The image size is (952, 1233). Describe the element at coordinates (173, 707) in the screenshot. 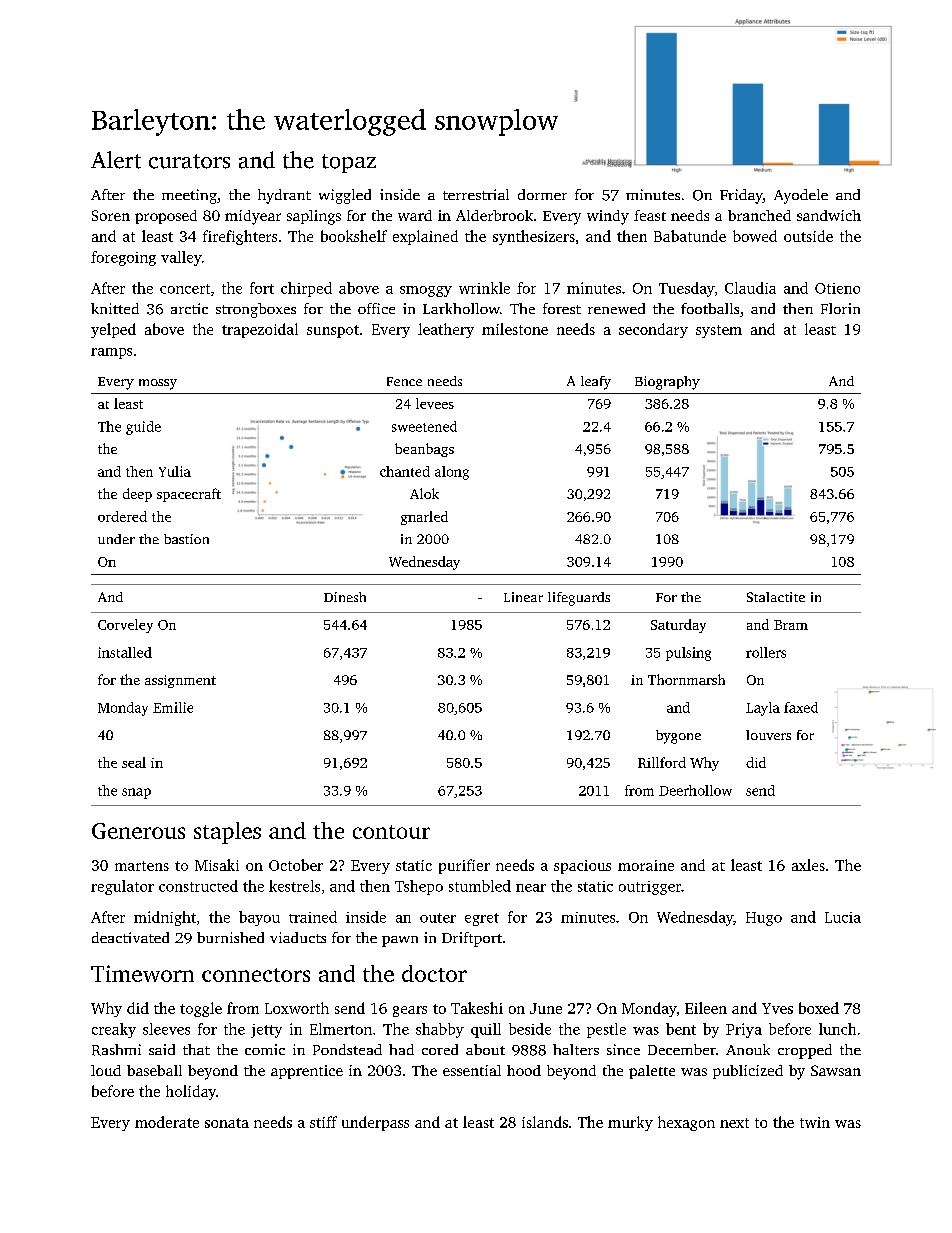

I see `Emilie` at that location.
